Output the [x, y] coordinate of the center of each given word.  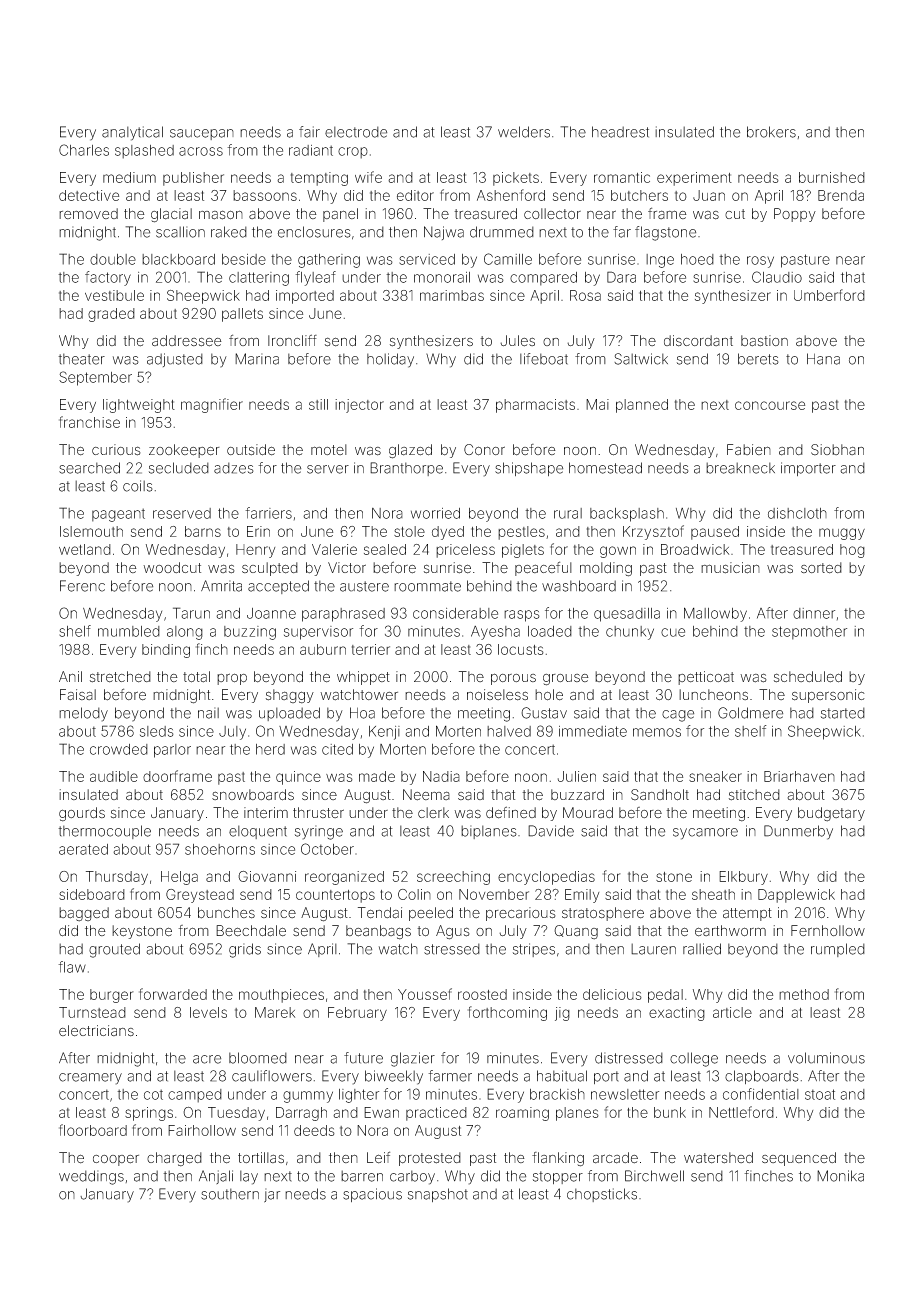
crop [353, 153]
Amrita [221, 586]
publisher [193, 179]
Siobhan [837, 450]
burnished [832, 177]
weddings [91, 1177]
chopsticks [602, 1195]
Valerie [334, 549]
